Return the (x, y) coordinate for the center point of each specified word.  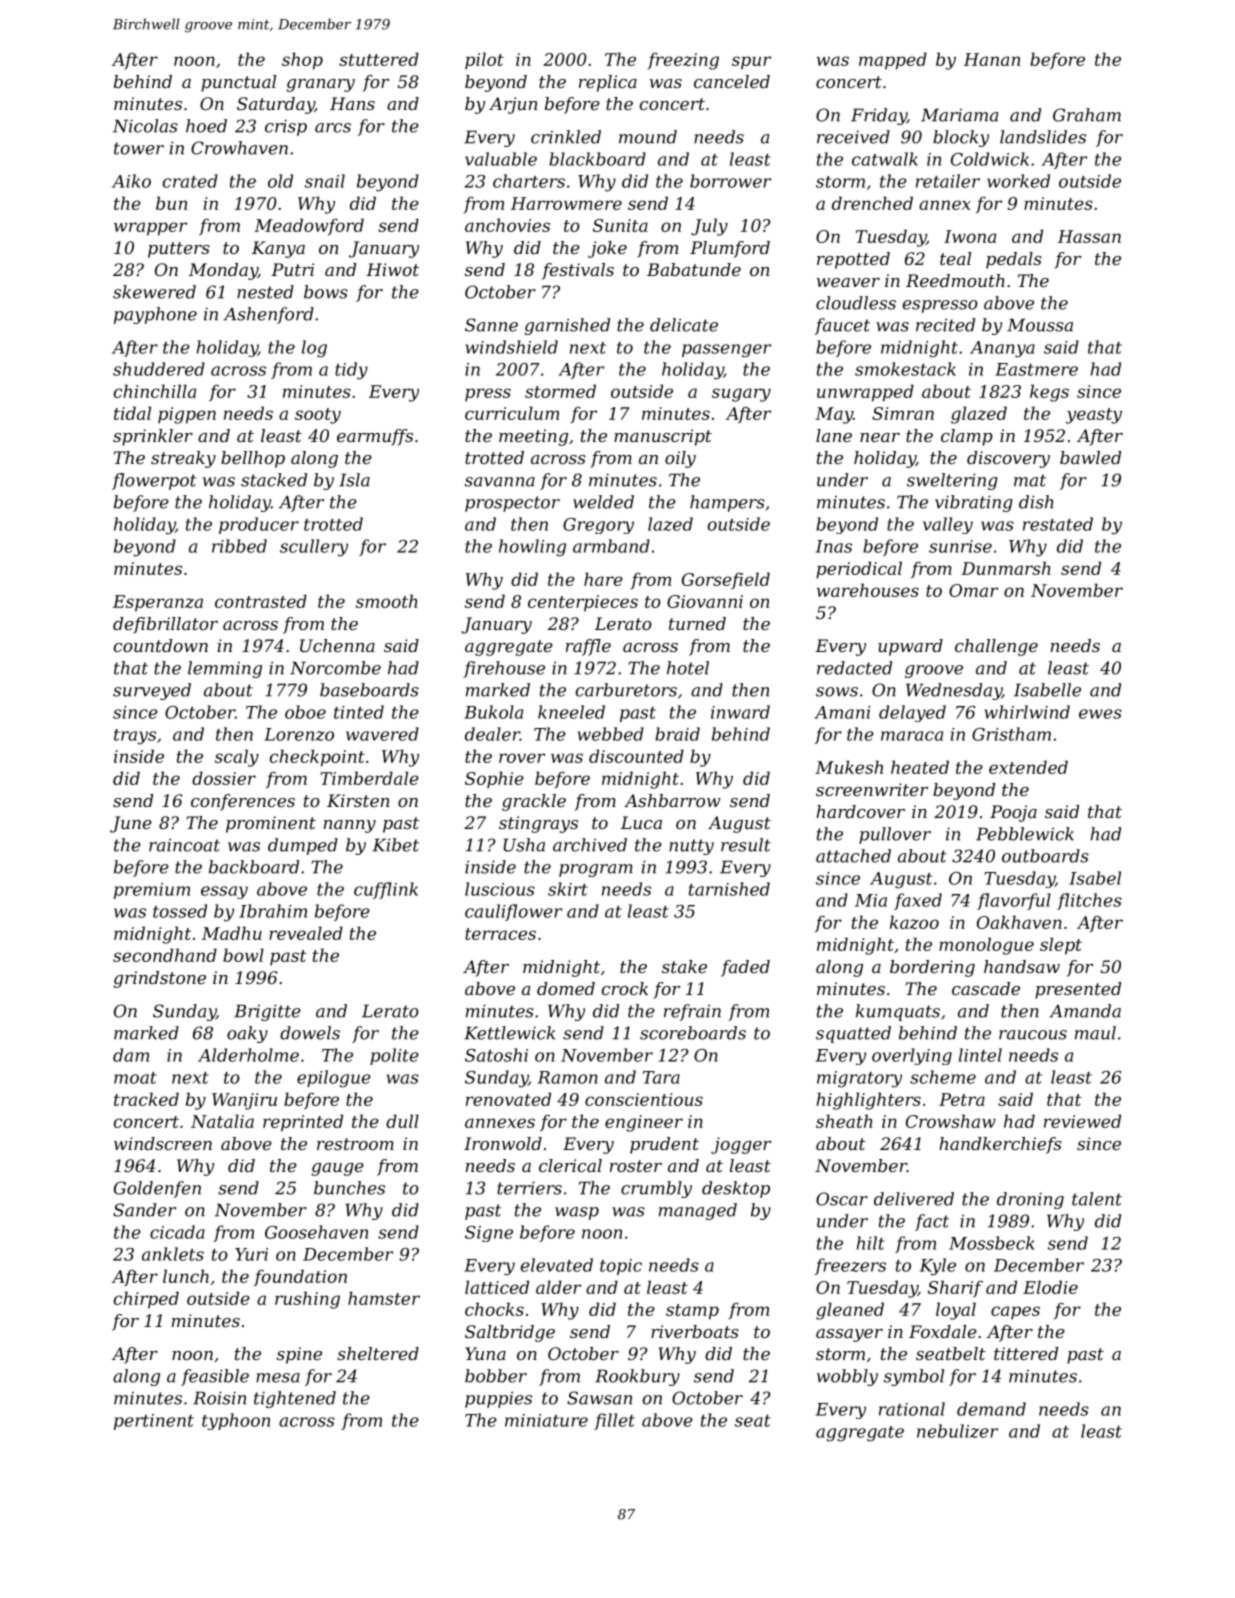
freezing (683, 61)
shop (302, 61)
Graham (1087, 115)
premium (152, 891)
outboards (1045, 856)
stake (684, 966)
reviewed (1082, 1121)
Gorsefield (726, 580)
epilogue (334, 1079)
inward (740, 712)
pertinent (154, 1422)
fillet (614, 1421)
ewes (1100, 714)
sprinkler (153, 437)
